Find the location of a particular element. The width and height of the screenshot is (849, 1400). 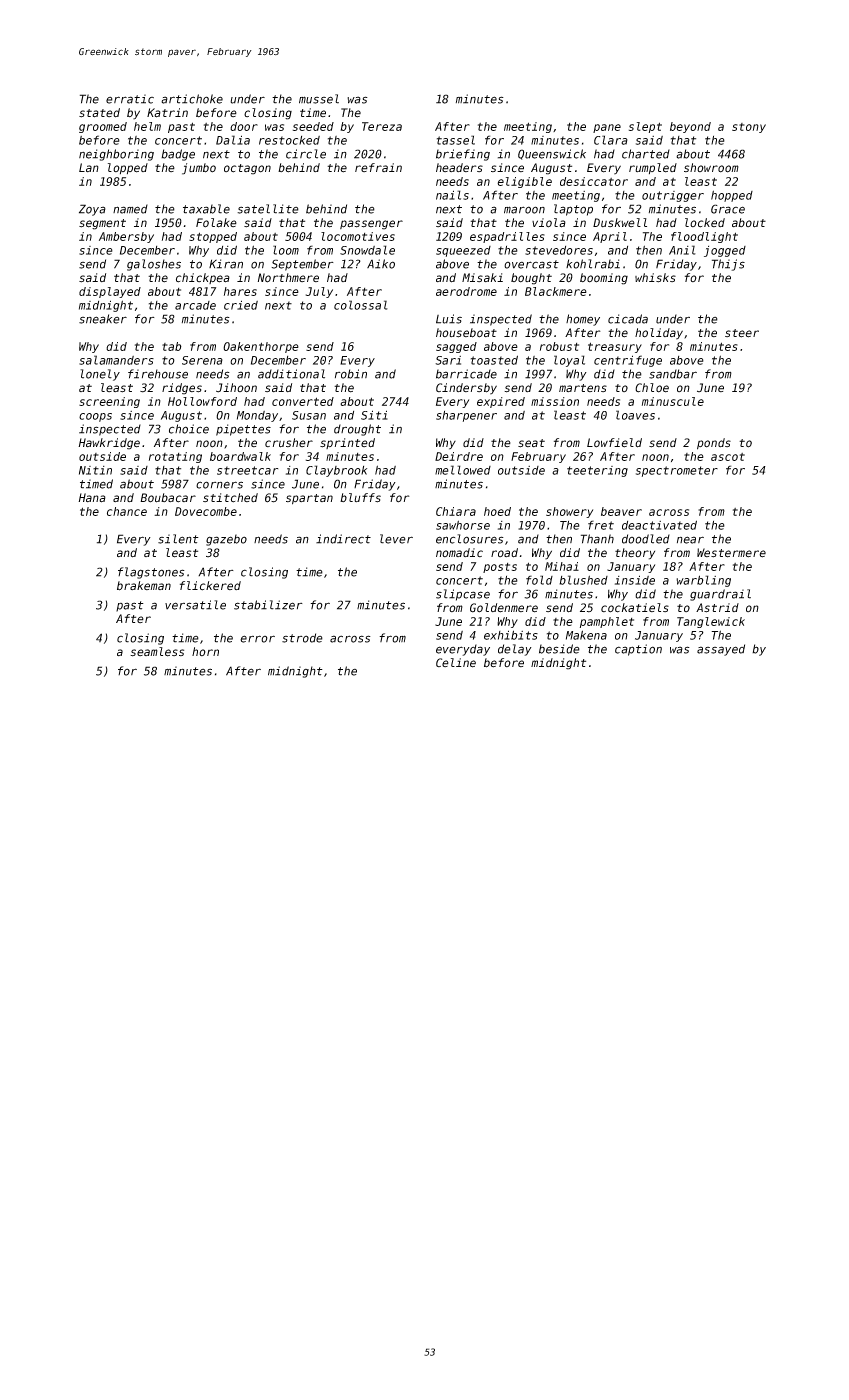

displayed is located at coordinates (110, 292).
